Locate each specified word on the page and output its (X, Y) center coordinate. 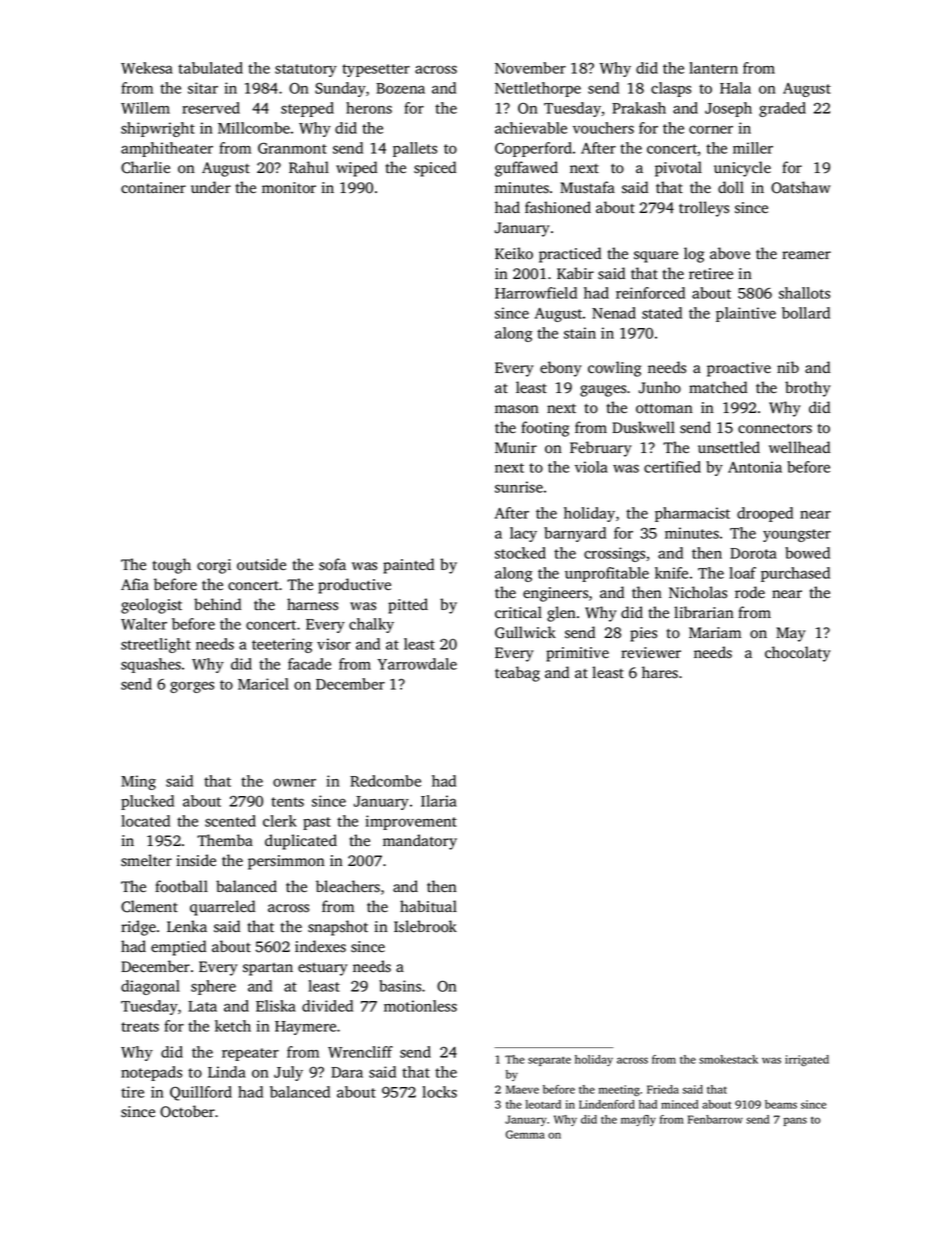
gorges (192, 687)
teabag (517, 674)
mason (517, 409)
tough (172, 566)
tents (287, 802)
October (187, 1111)
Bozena (400, 88)
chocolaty (798, 654)
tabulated (210, 68)
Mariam (715, 632)
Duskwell (643, 427)
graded (782, 109)
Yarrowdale (417, 664)
